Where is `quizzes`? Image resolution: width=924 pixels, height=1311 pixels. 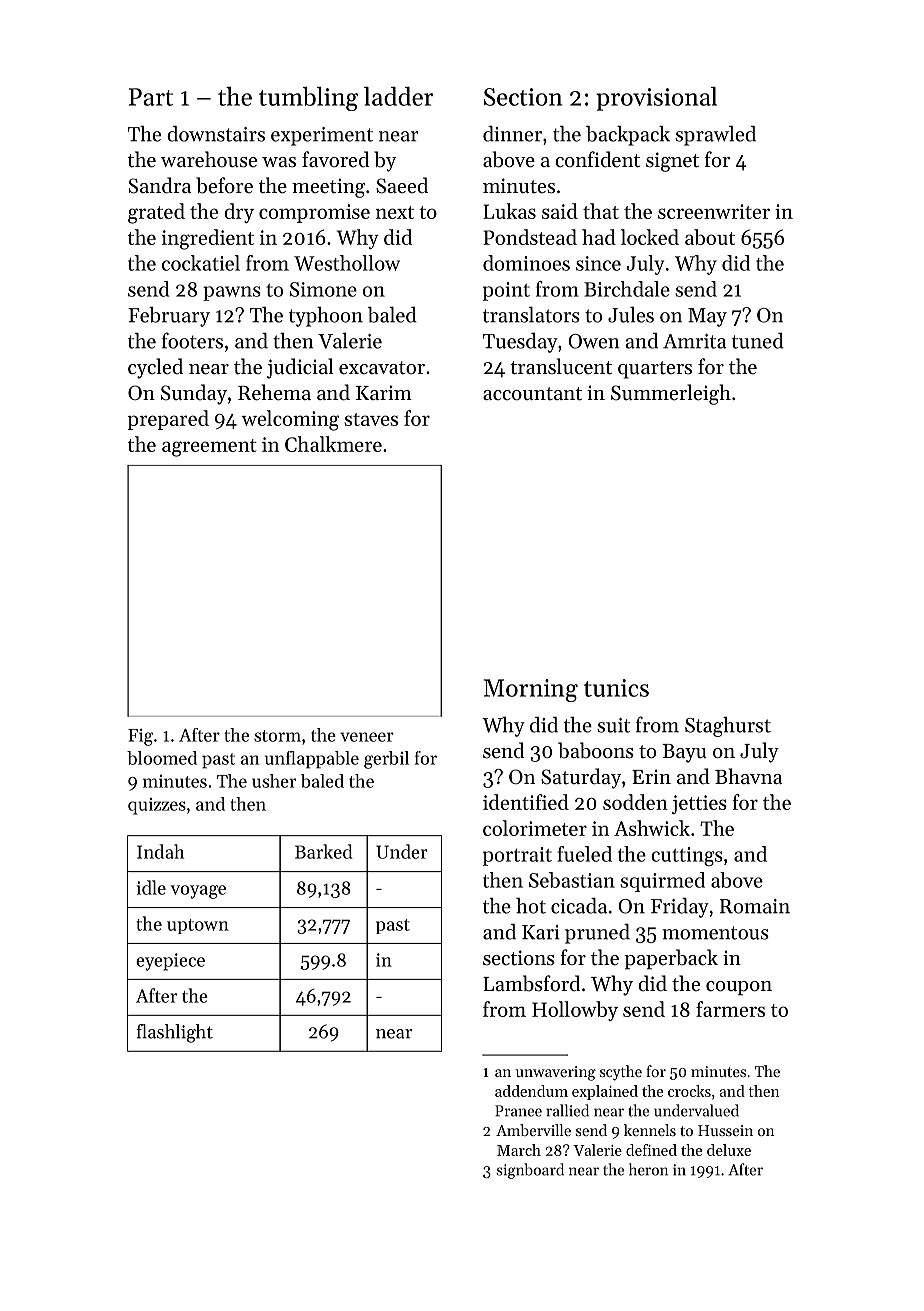
quizzes is located at coordinates (157, 806).
